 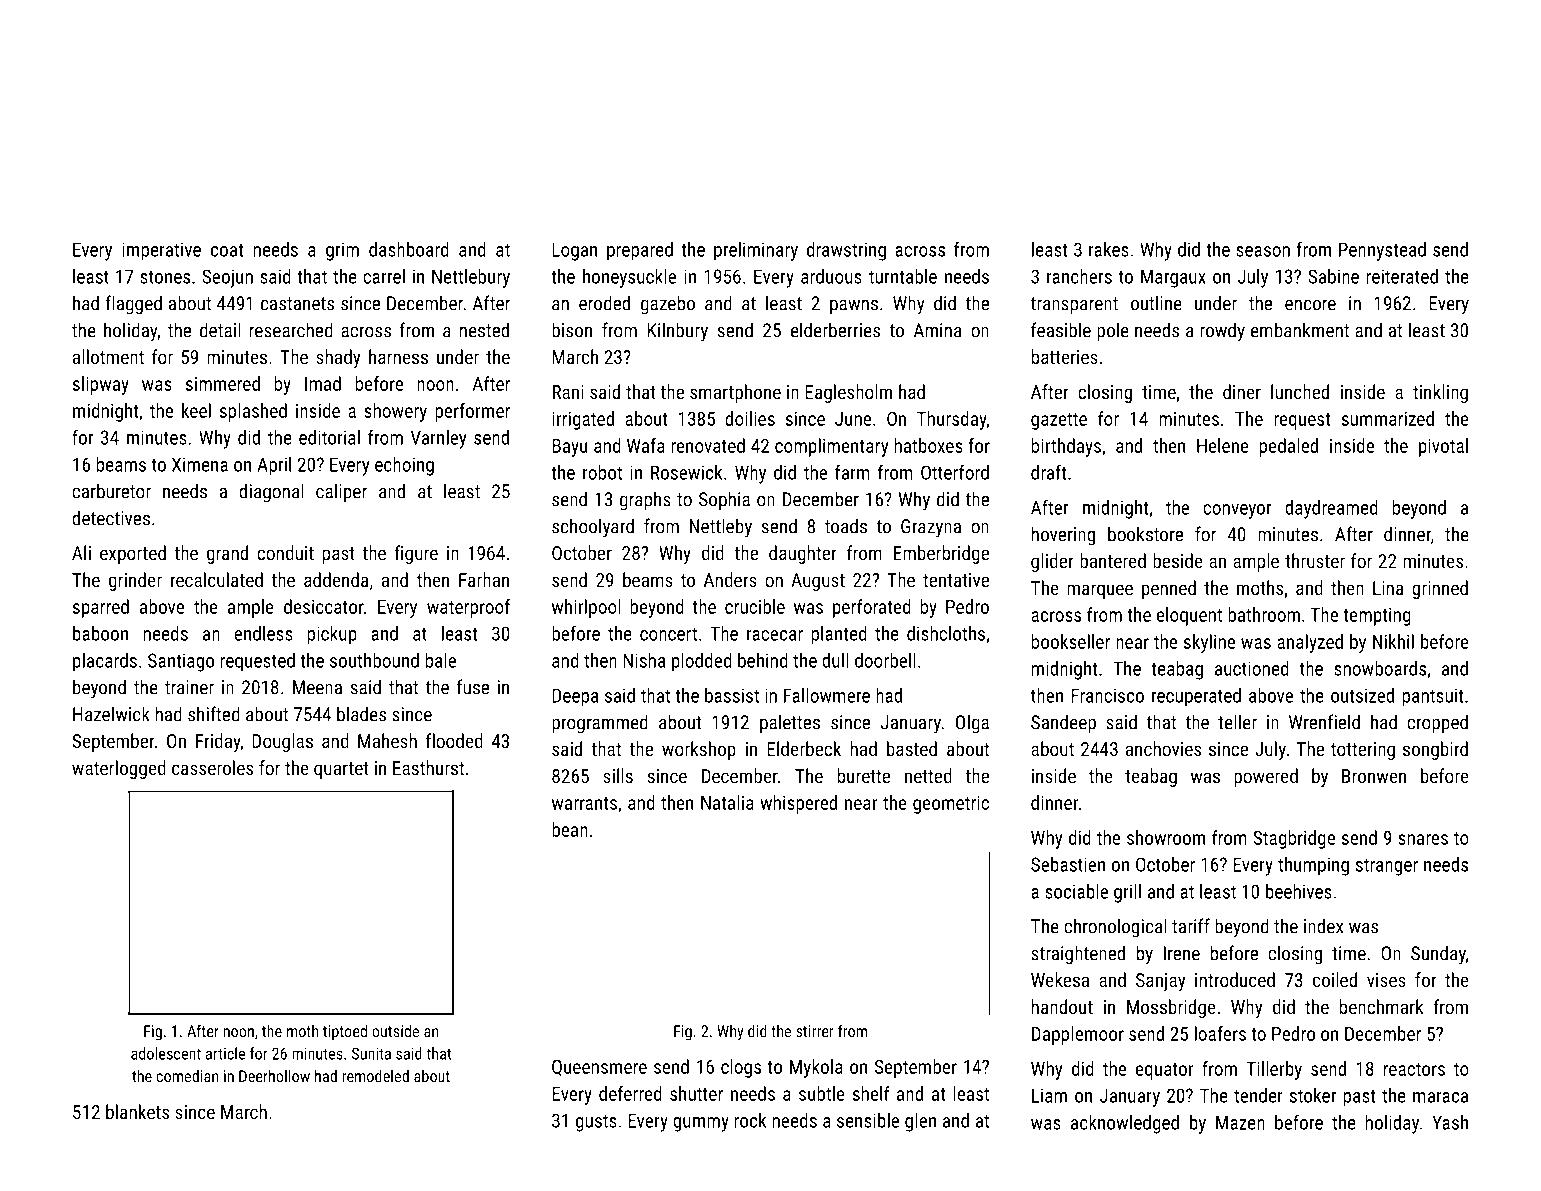 I want to click on Pennystead, so click(x=1382, y=251).
